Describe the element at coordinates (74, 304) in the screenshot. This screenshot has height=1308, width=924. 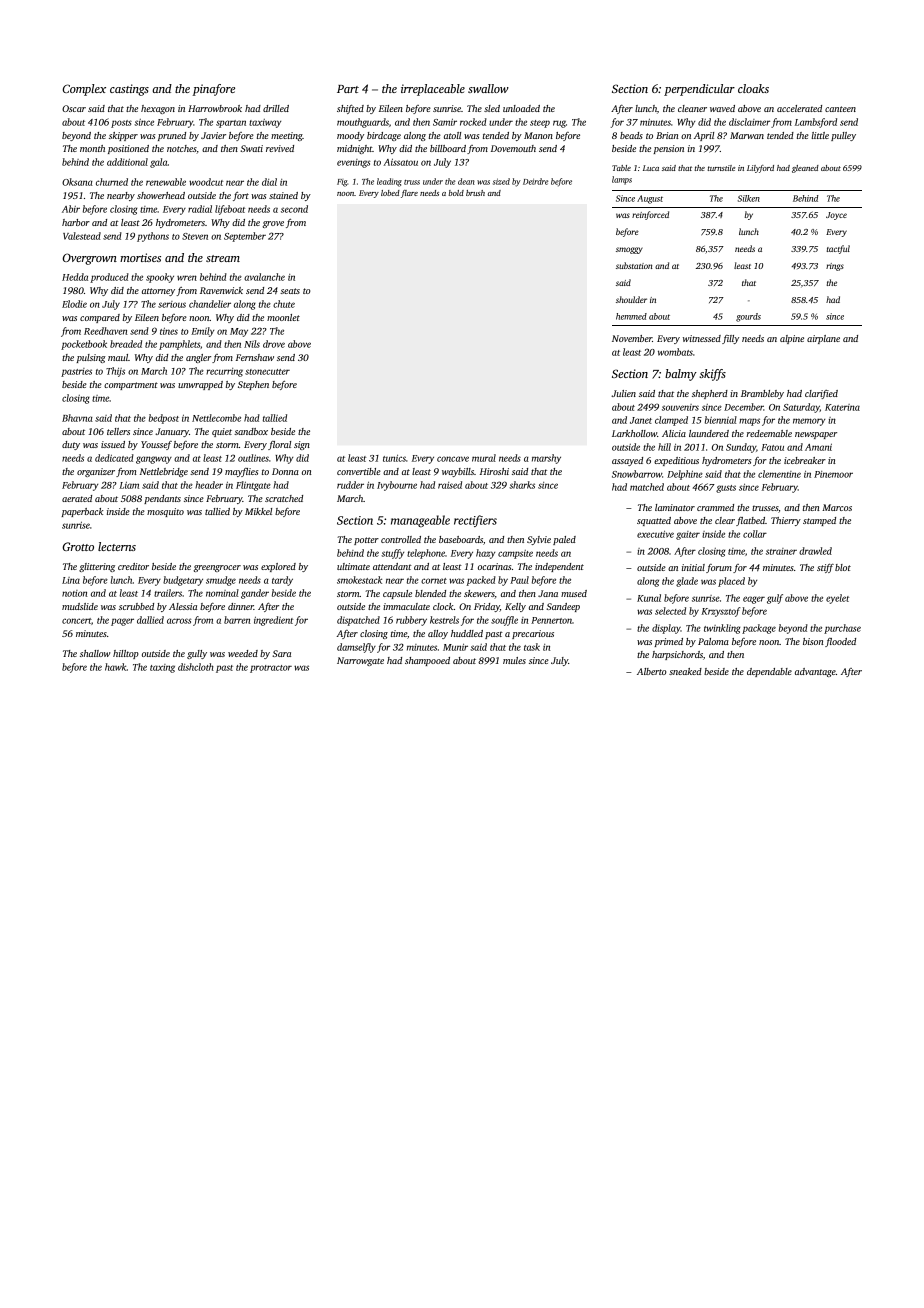
I see `Elodie` at that location.
